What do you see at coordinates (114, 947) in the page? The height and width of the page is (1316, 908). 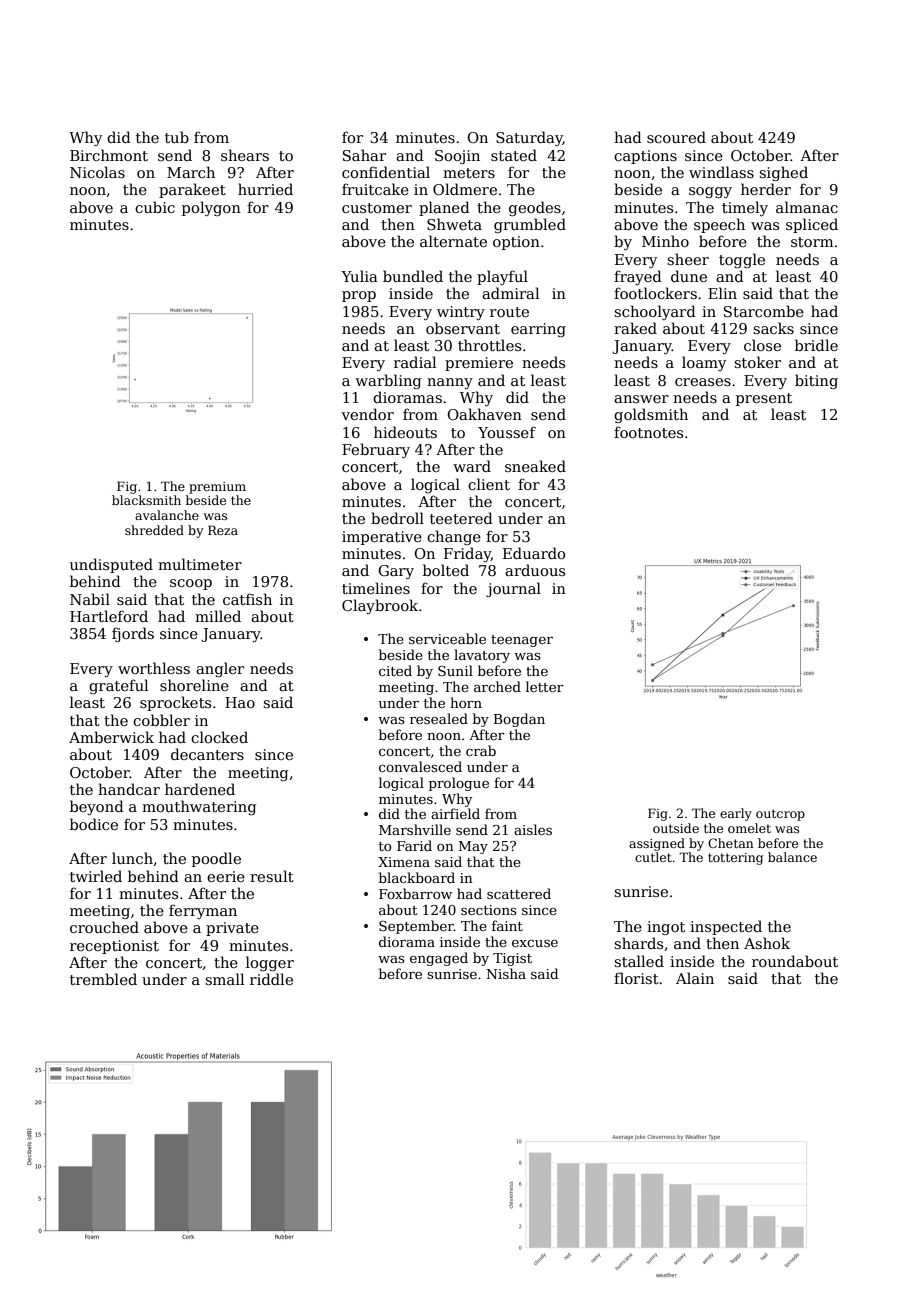 I see `receptionist` at bounding box center [114, 947].
